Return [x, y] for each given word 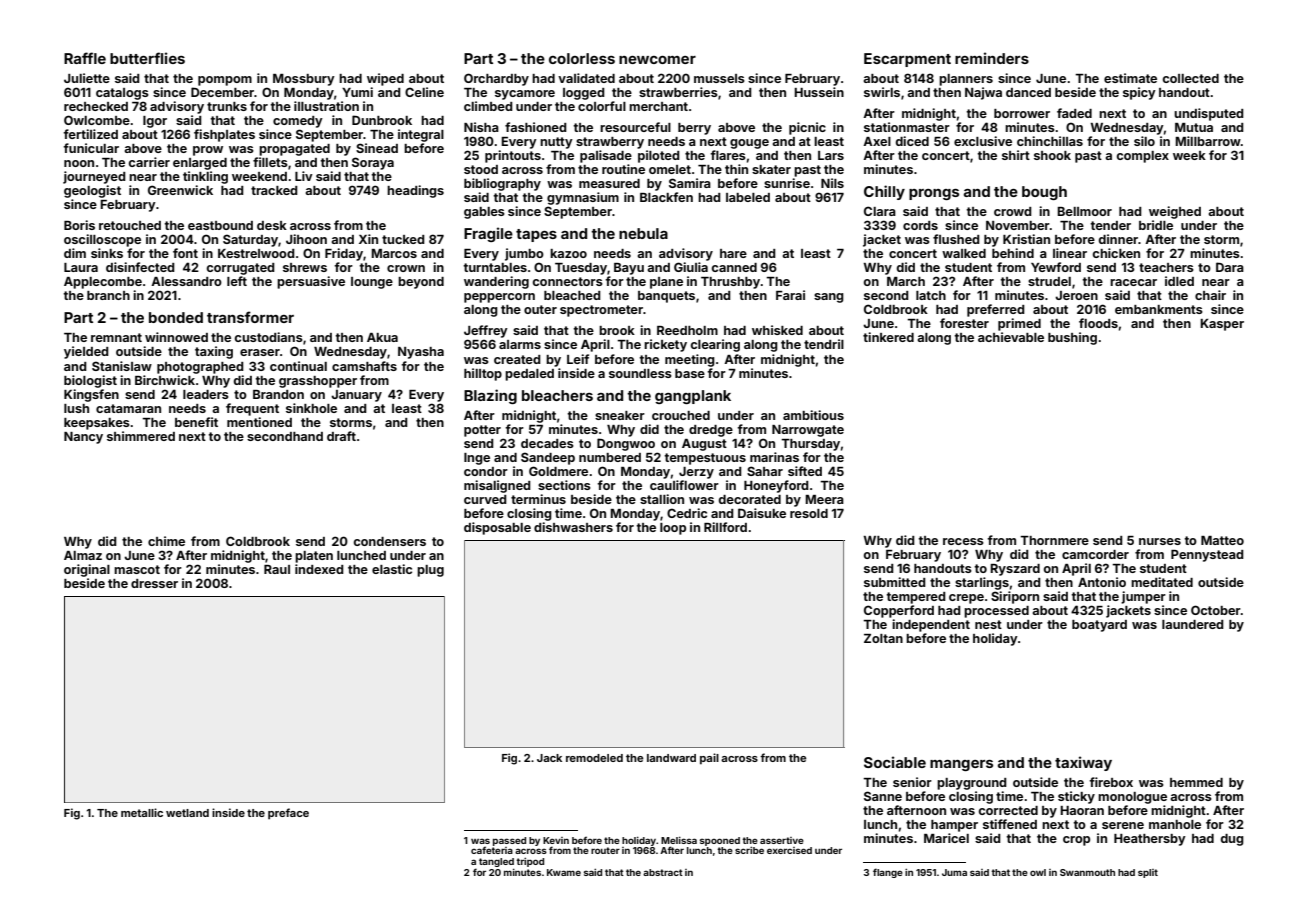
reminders [992, 58]
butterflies [147, 58]
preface [288, 814]
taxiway [1083, 763]
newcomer [657, 60]
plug [430, 571]
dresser [154, 583]
